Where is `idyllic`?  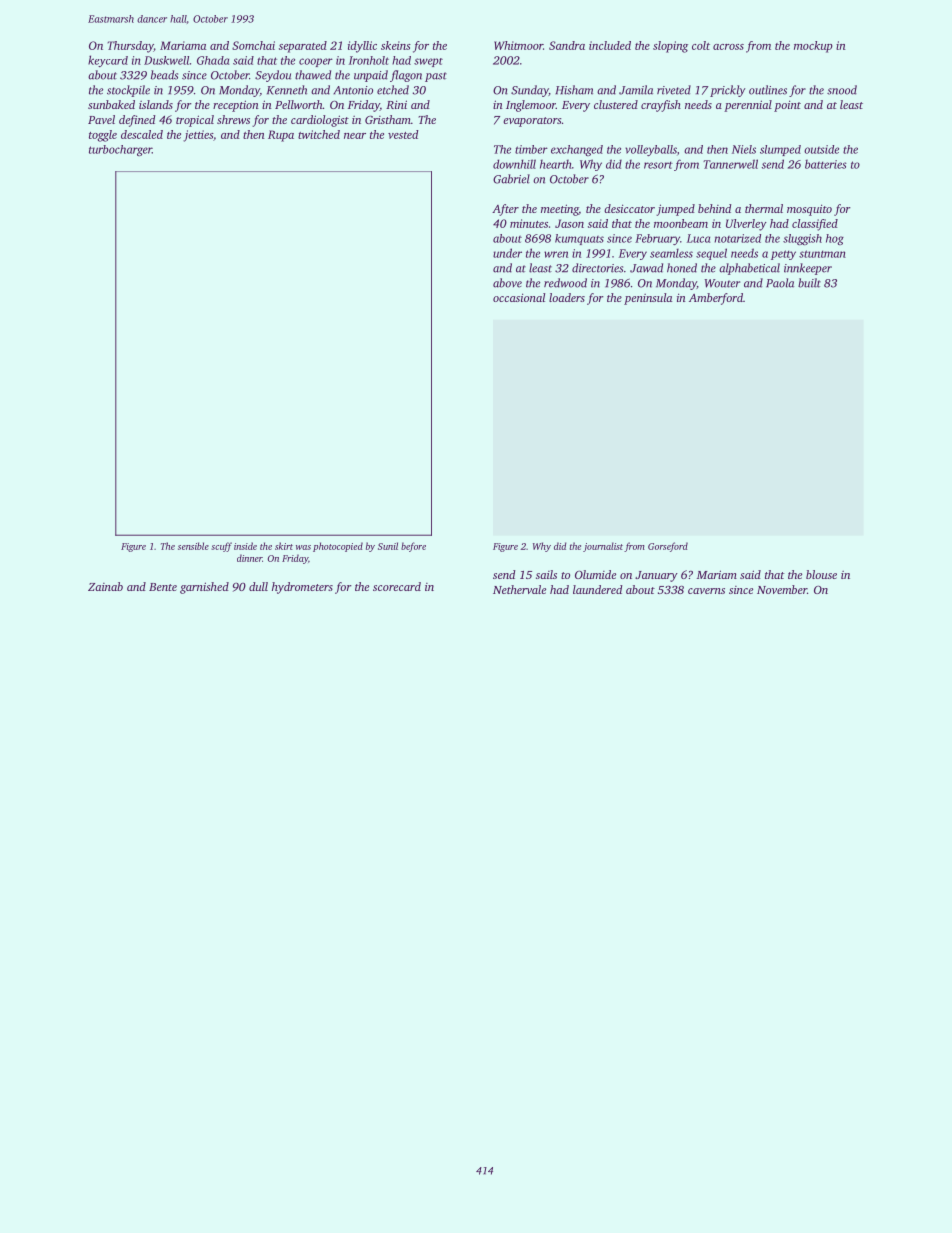 idyllic is located at coordinates (362, 47).
